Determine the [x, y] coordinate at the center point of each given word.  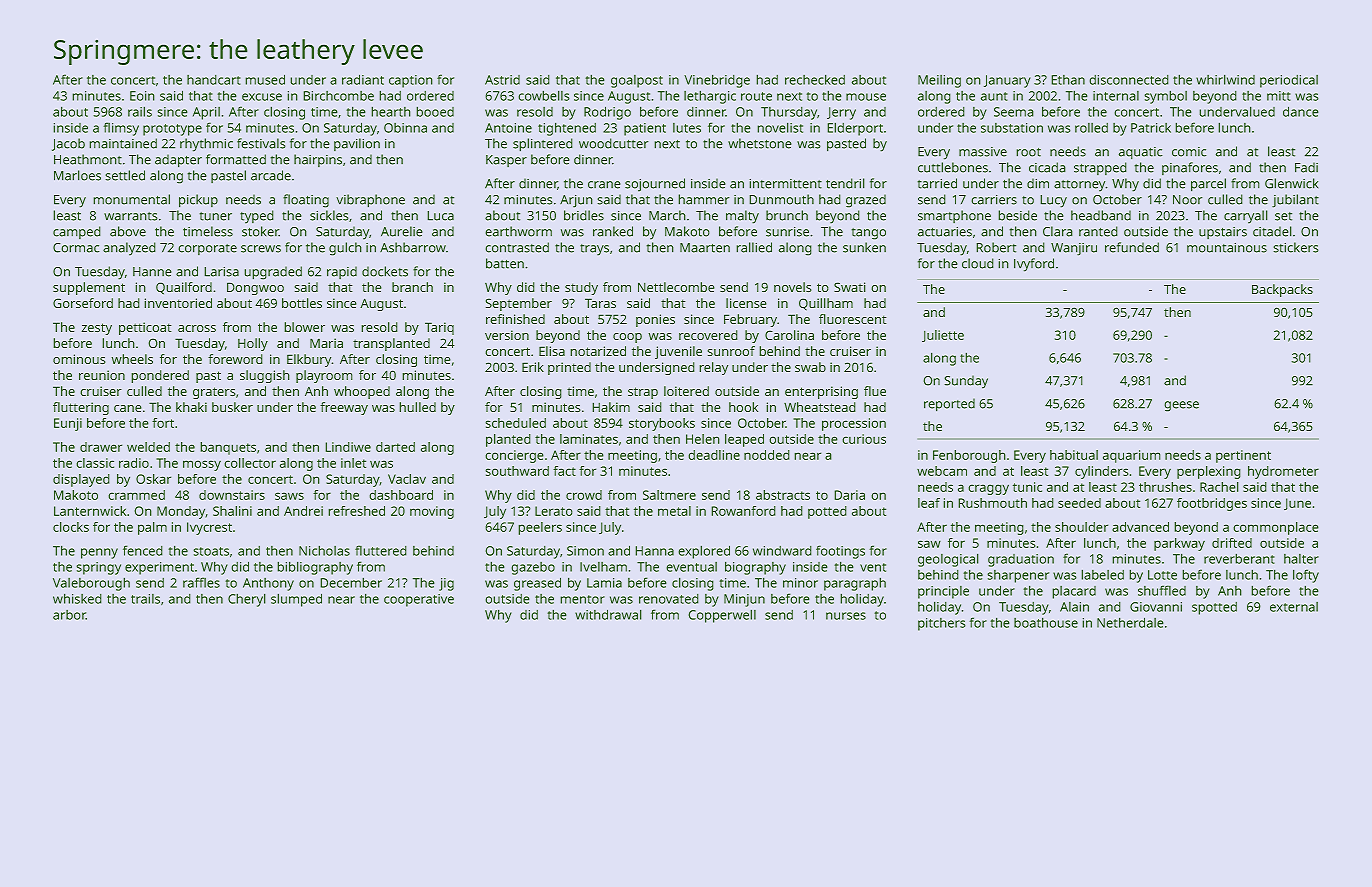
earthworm [518, 231]
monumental [131, 199]
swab [810, 367]
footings [840, 552]
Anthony [268, 584]
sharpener [1018, 576]
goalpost [637, 81]
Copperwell [722, 616]
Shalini [232, 511]
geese [1181, 406]
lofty [1306, 576]
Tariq [439, 328]
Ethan [1068, 80]
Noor [1188, 200]
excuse [262, 97]
